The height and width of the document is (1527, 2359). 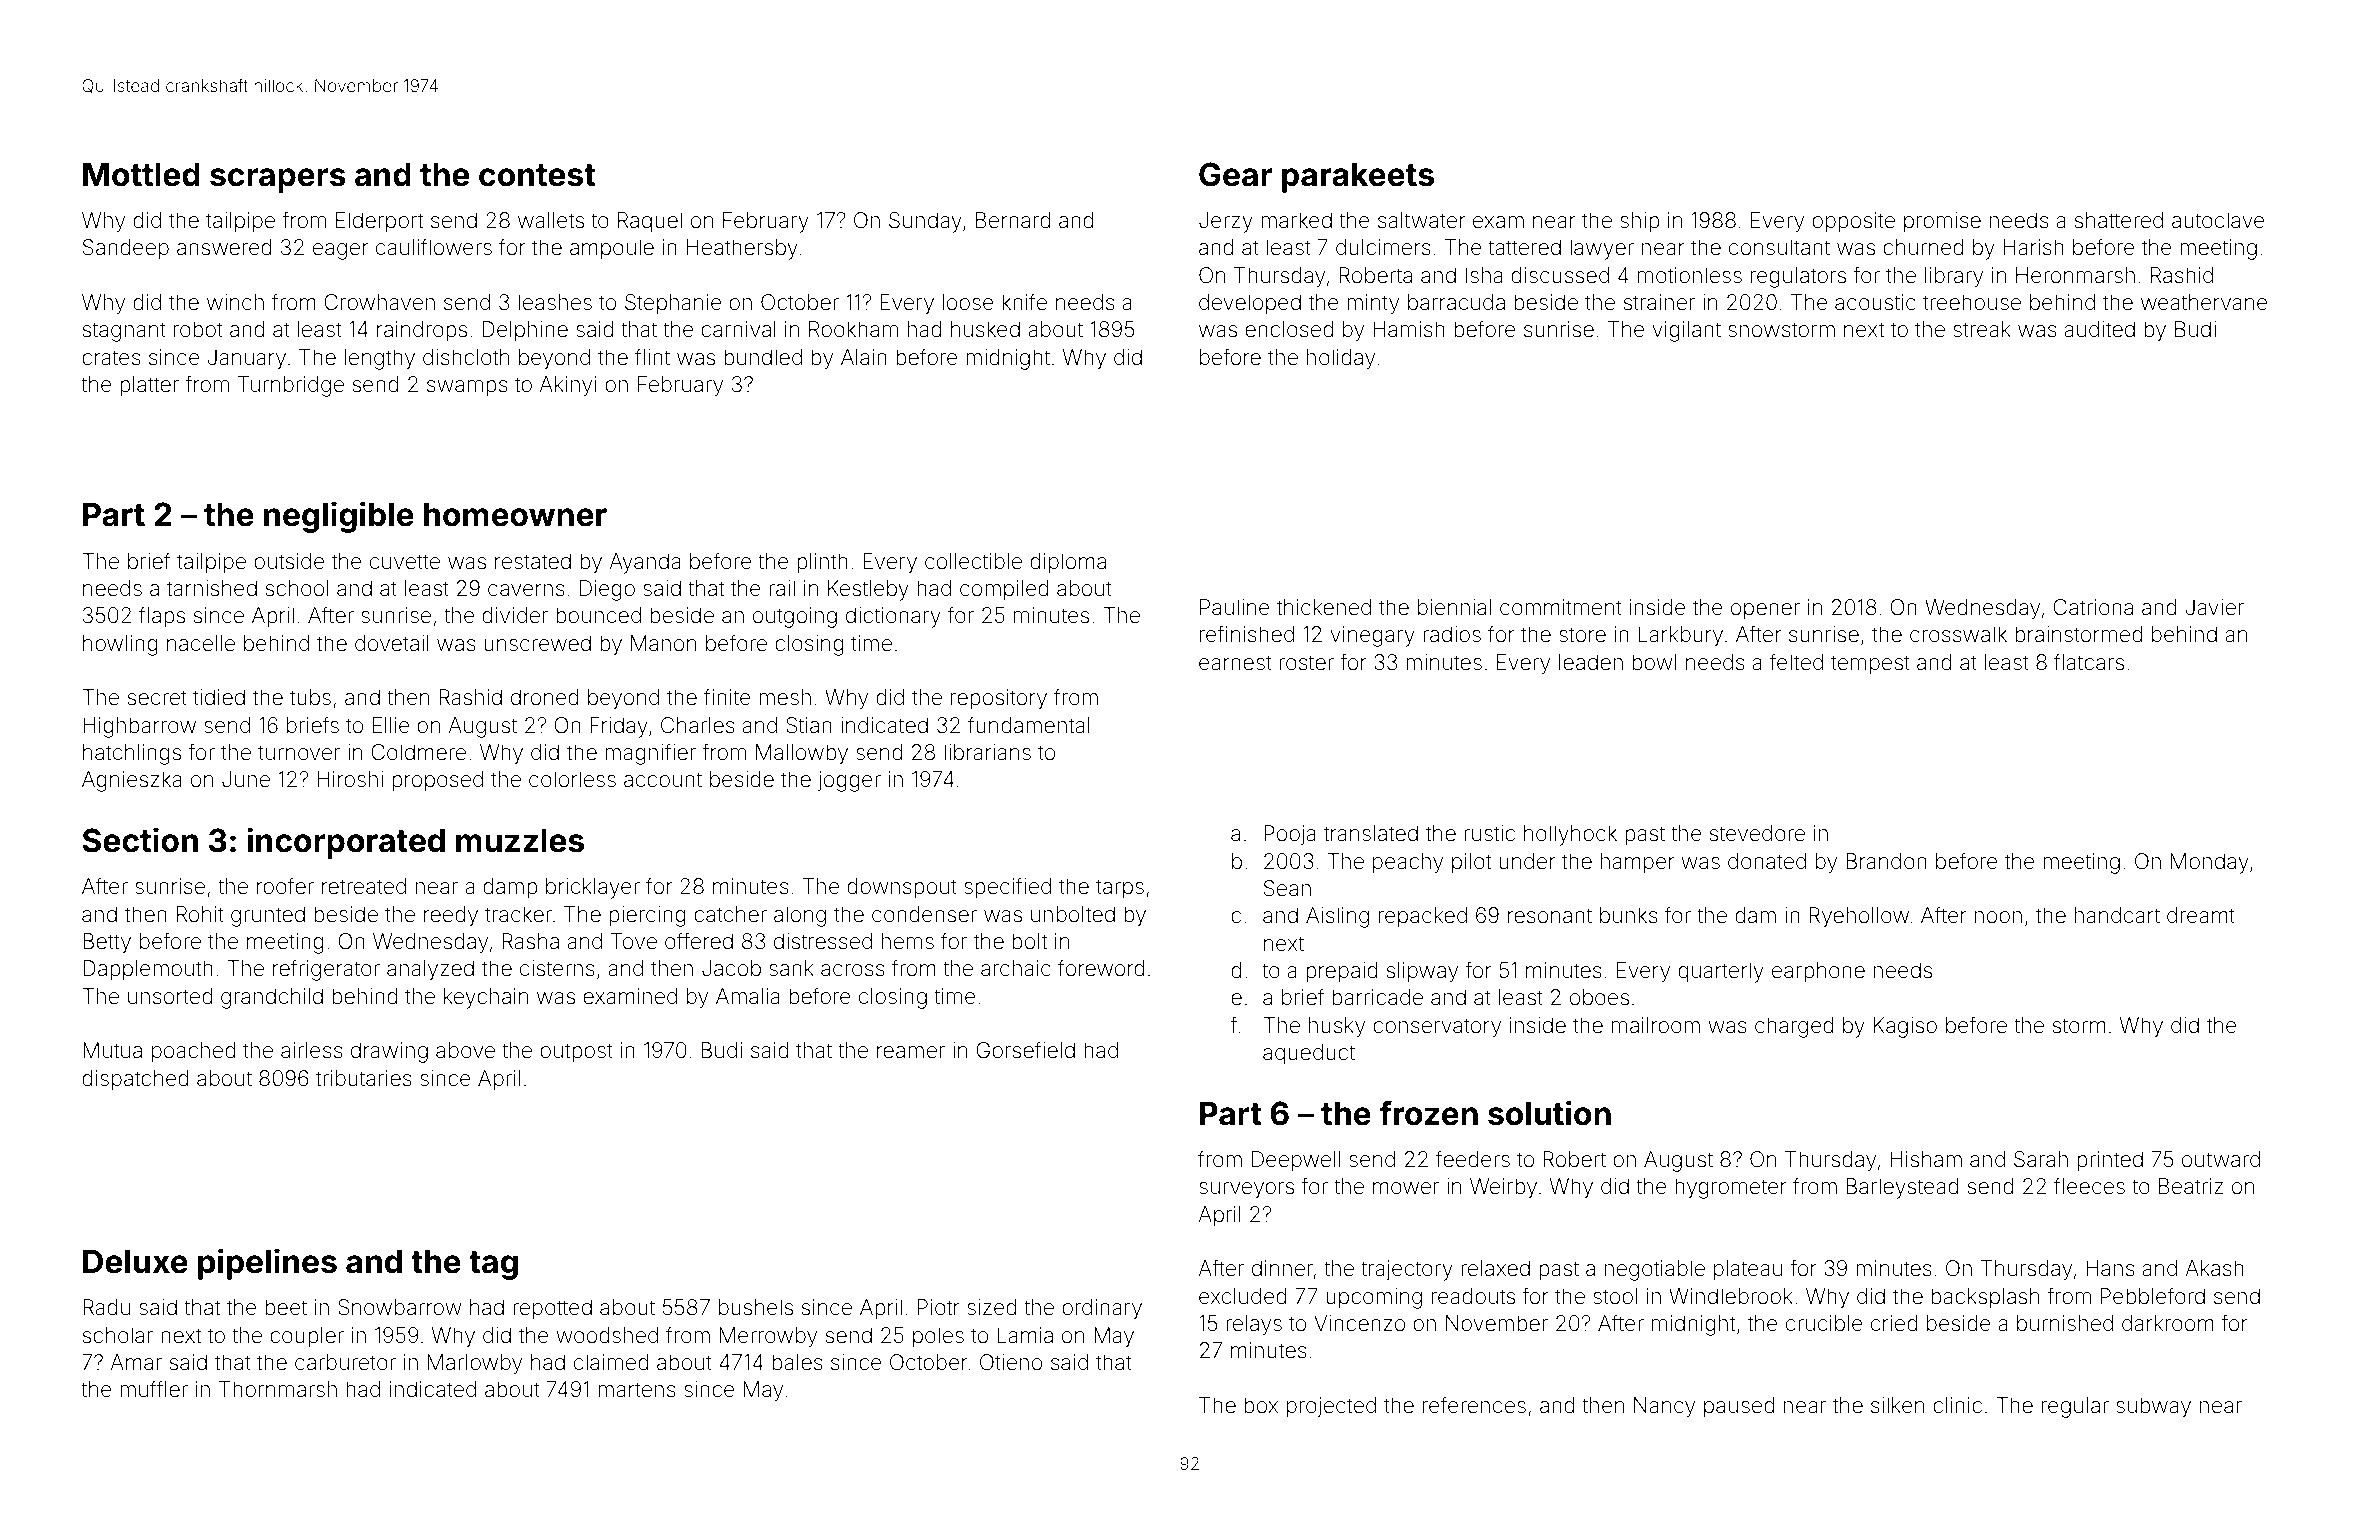 I want to click on Gear, so click(x=1235, y=174).
